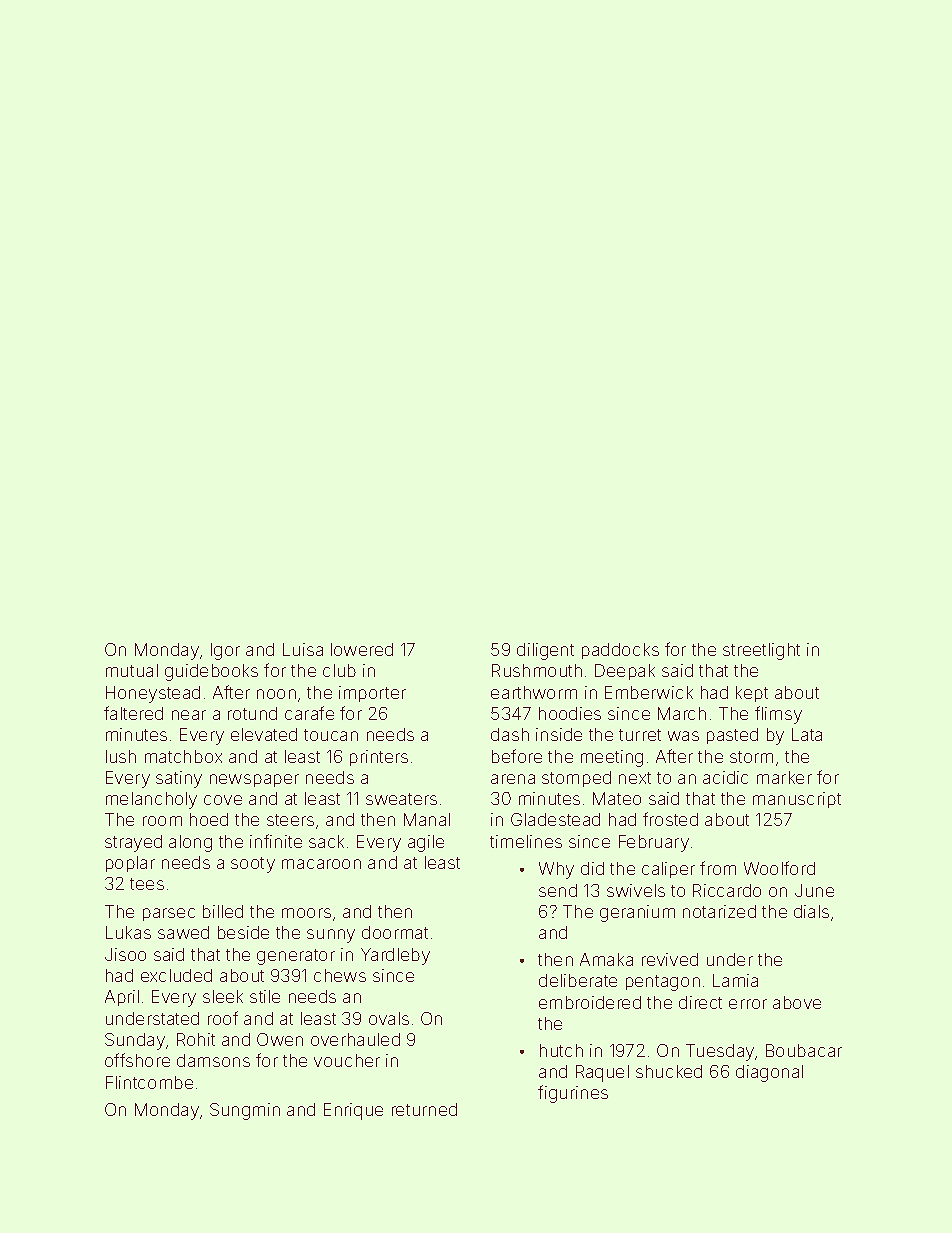  What do you see at coordinates (225, 651) in the page?
I see `Igor` at bounding box center [225, 651].
